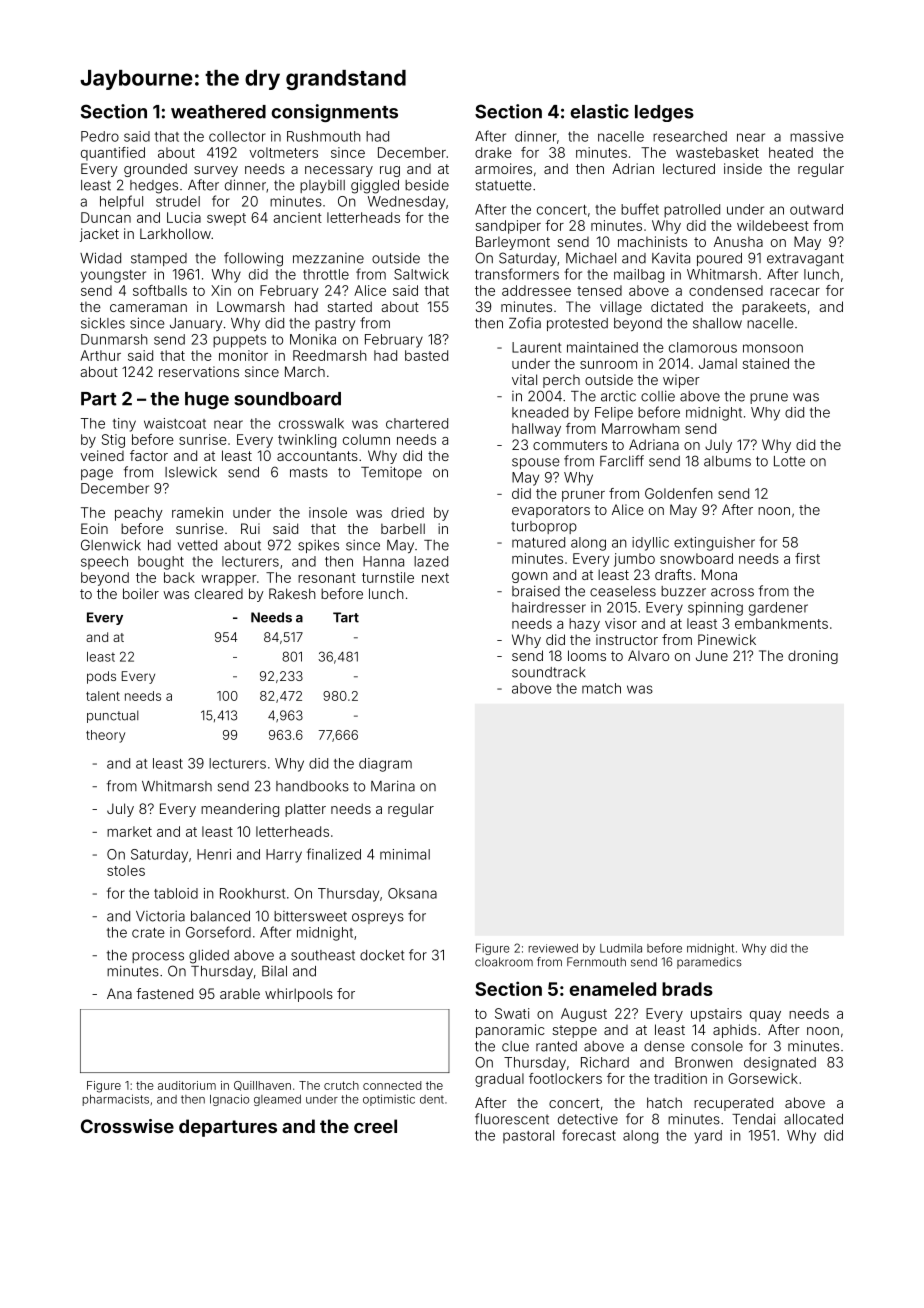 The width and height of the screenshot is (924, 1308). I want to click on jacket, so click(99, 235).
